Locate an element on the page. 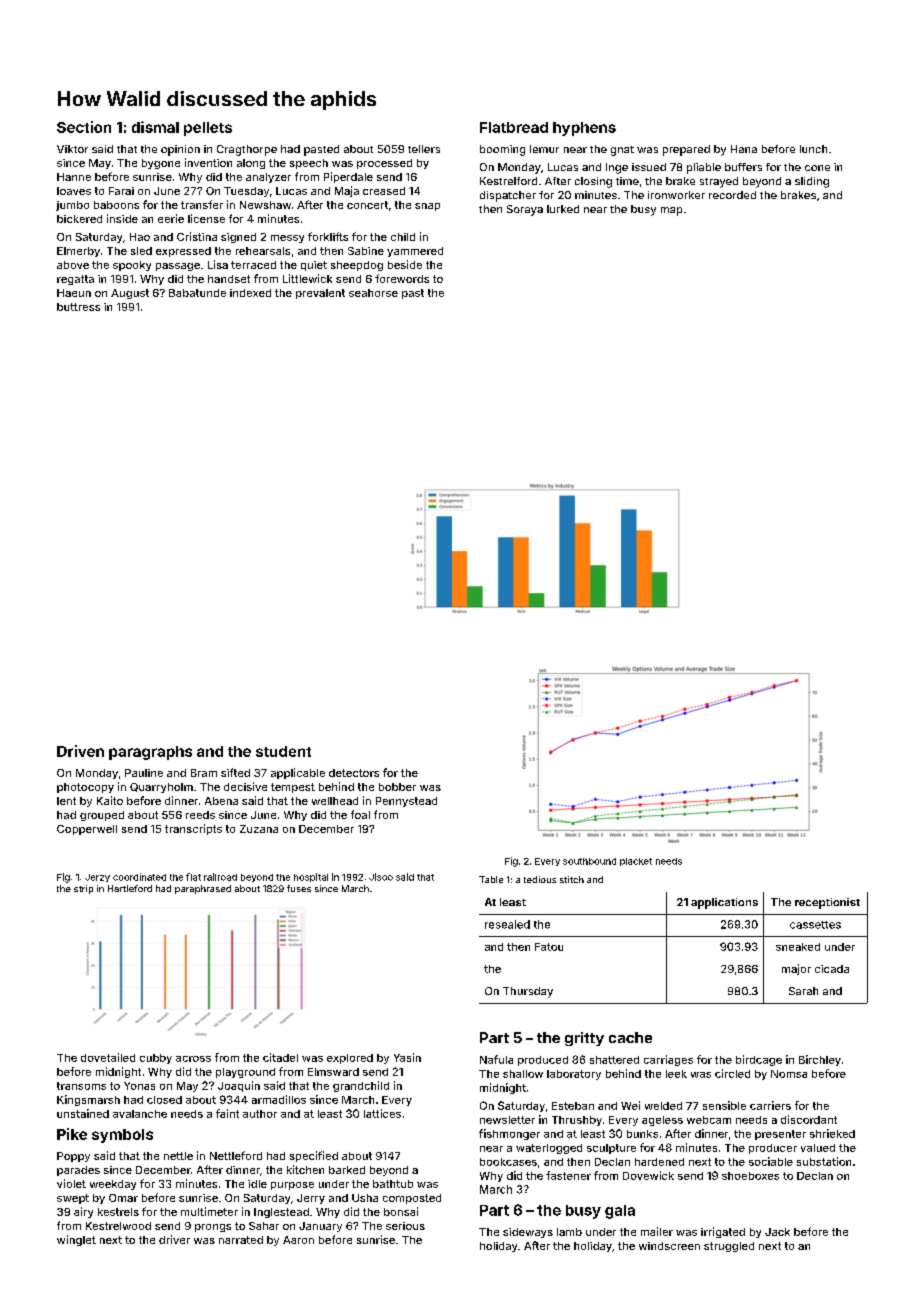  Aaron is located at coordinates (298, 1240).
